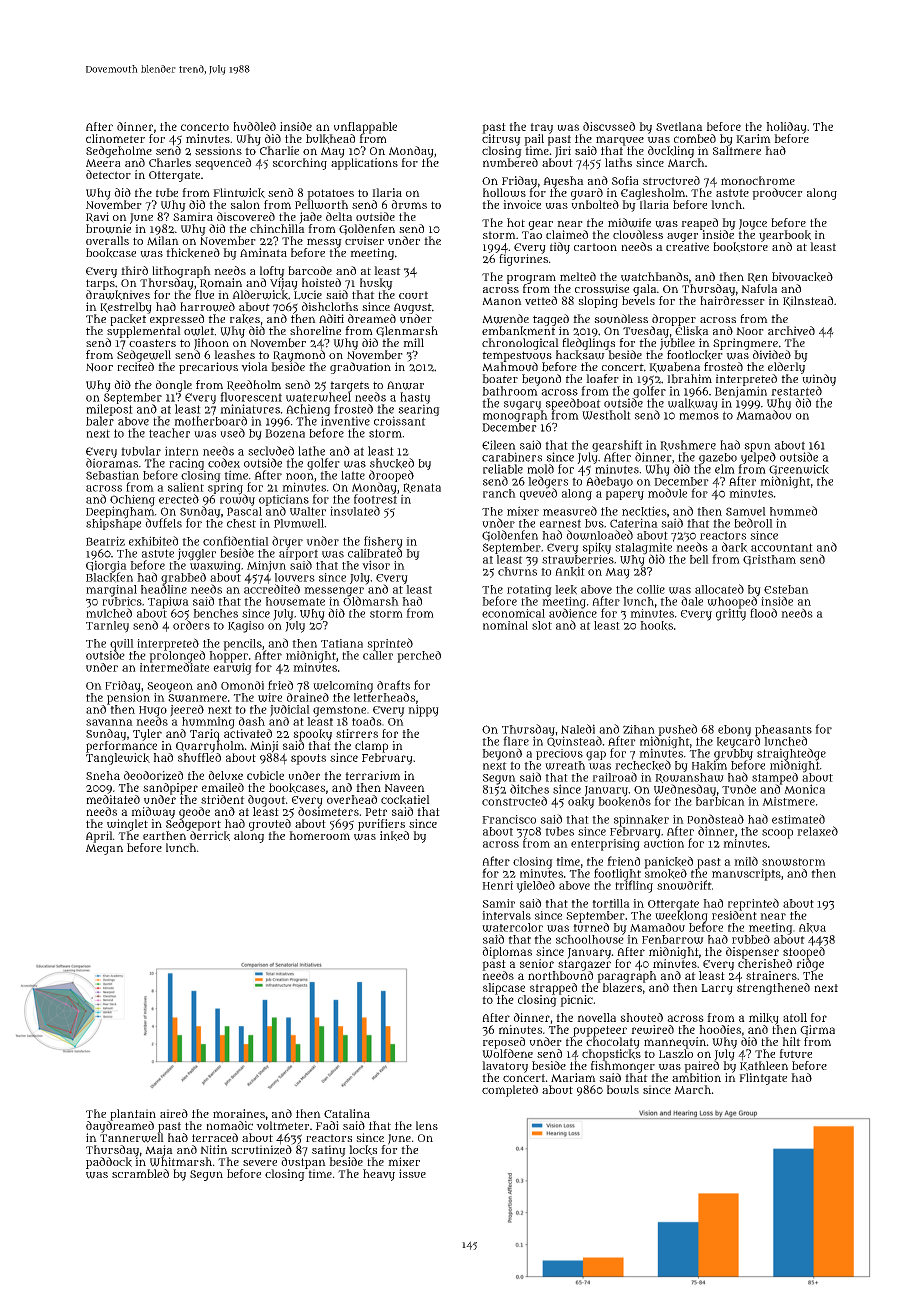  Describe the element at coordinates (763, 613) in the screenshot. I see `flood` at that location.
